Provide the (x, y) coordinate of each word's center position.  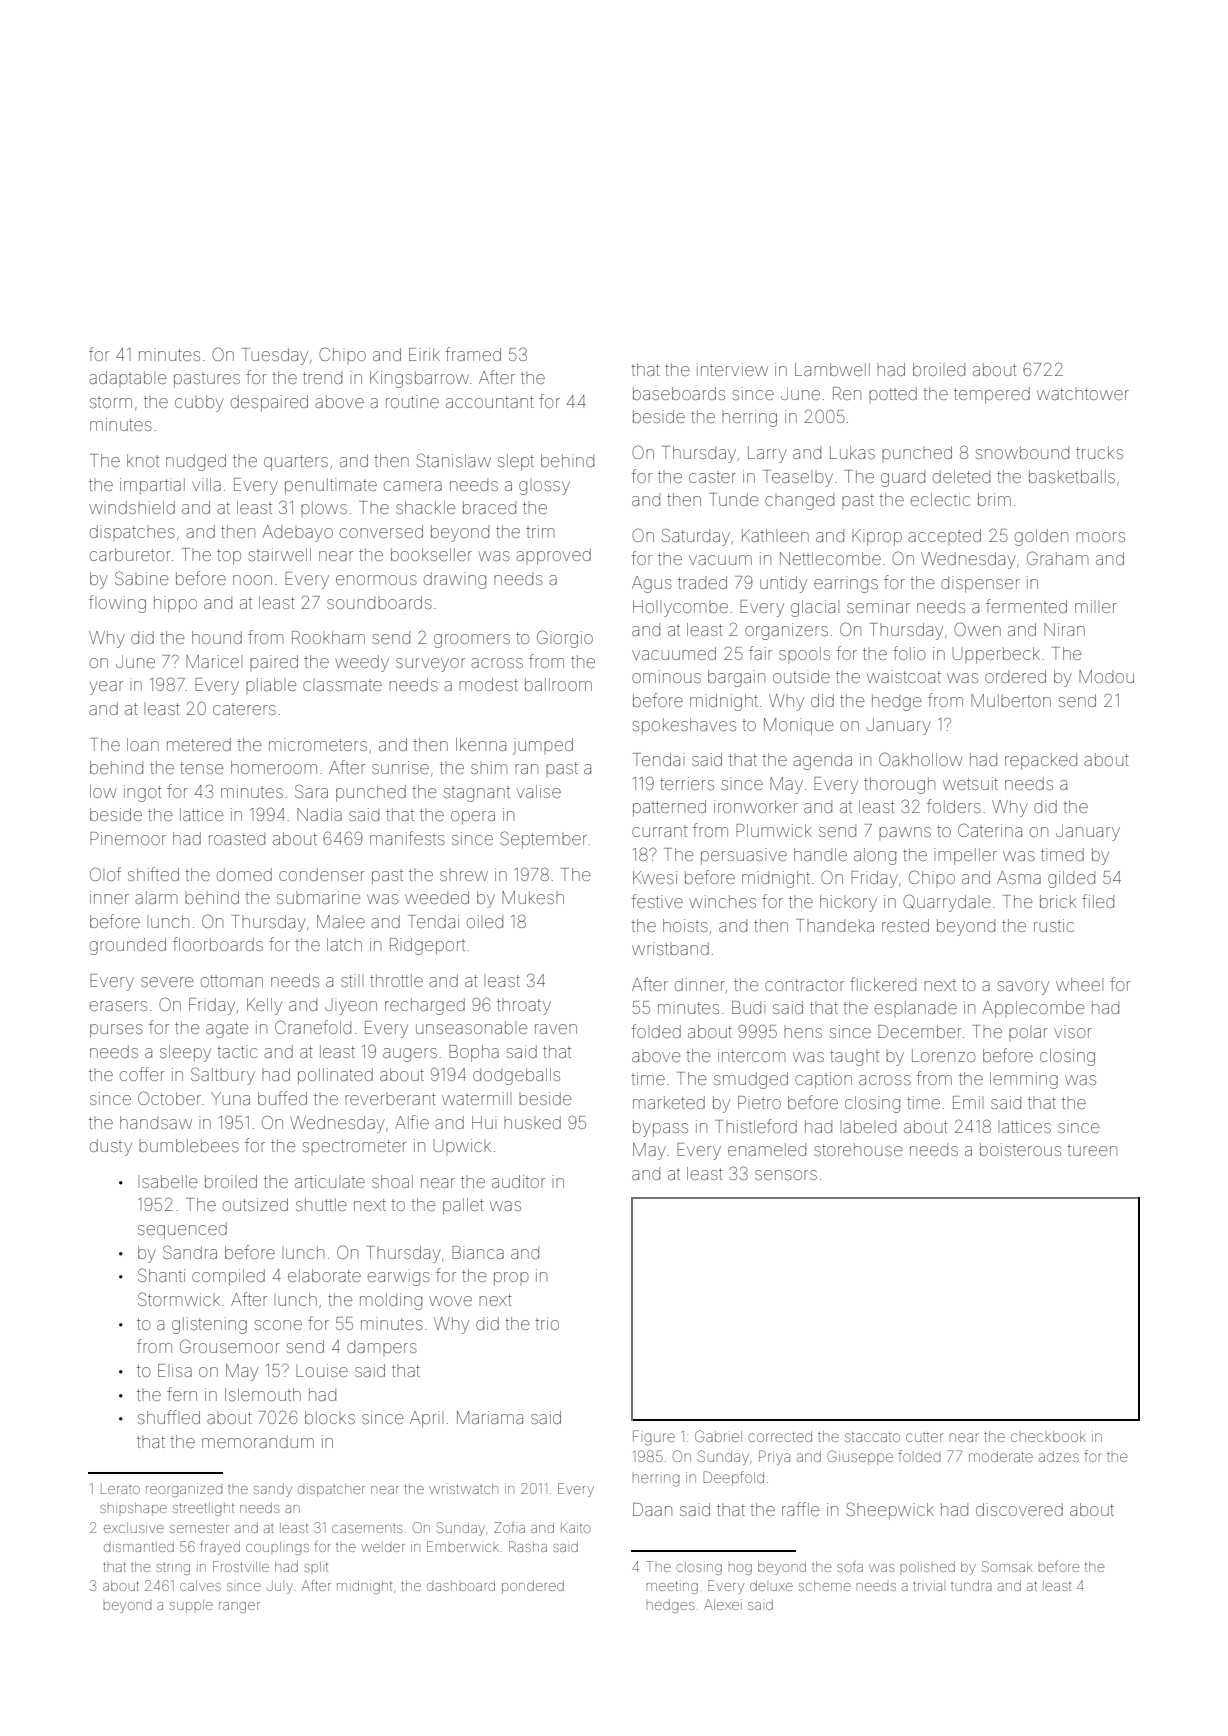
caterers (244, 709)
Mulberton (1011, 700)
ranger (239, 1607)
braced (489, 507)
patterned (669, 808)
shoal (392, 1181)
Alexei (723, 1604)
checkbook (1048, 1436)
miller (1096, 606)
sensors (786, 1175)
